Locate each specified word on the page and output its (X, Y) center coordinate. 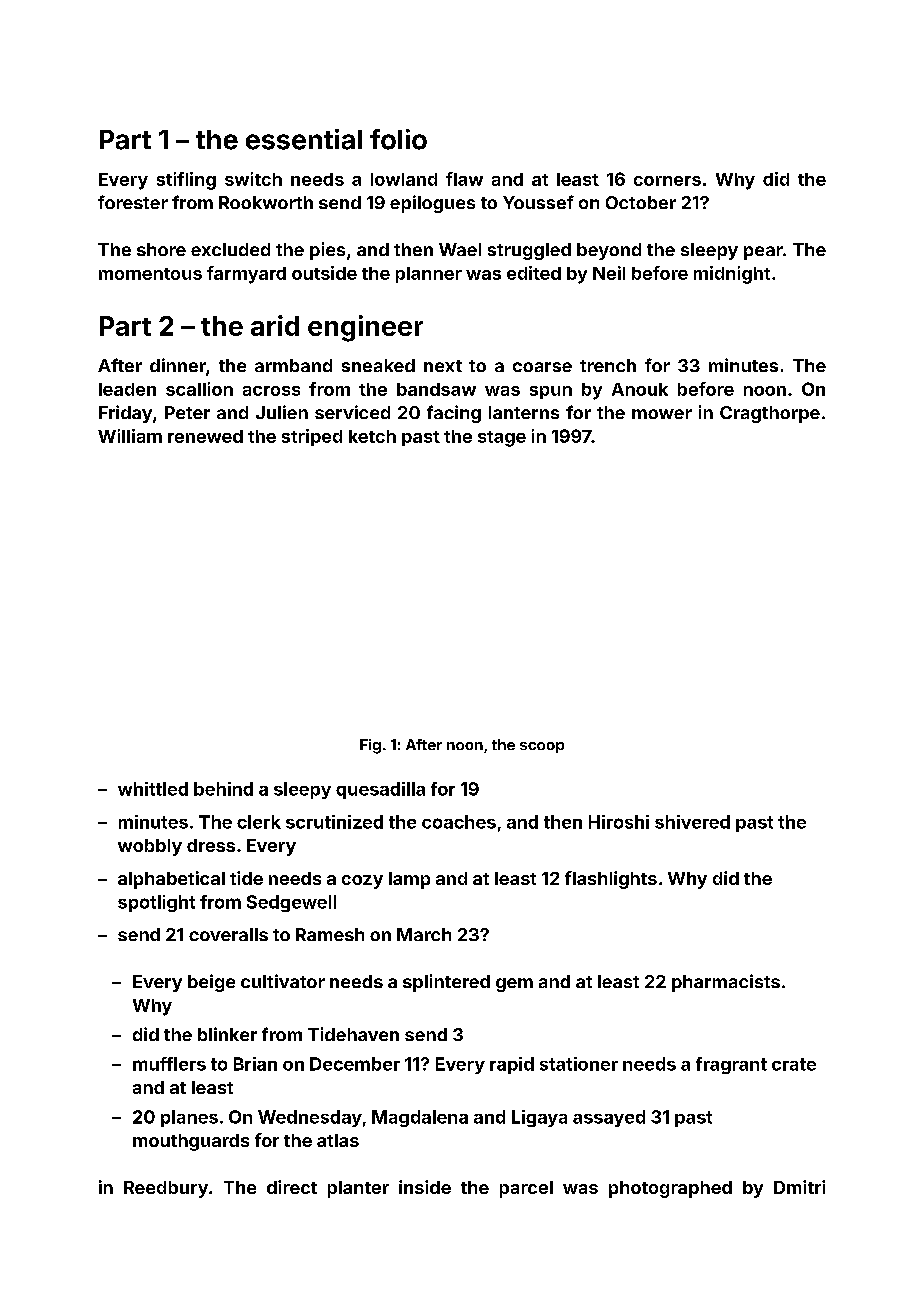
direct (292, 1187)
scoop (542, 747)
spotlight (156, 903)
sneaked (378, 365)
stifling (186, 181)
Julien (282, 412)
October (641, 202)
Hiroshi (619, 822)
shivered (692, 822)
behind (223, 789)
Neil (609, 273)
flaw (464, 179)
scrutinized (334, 822)
